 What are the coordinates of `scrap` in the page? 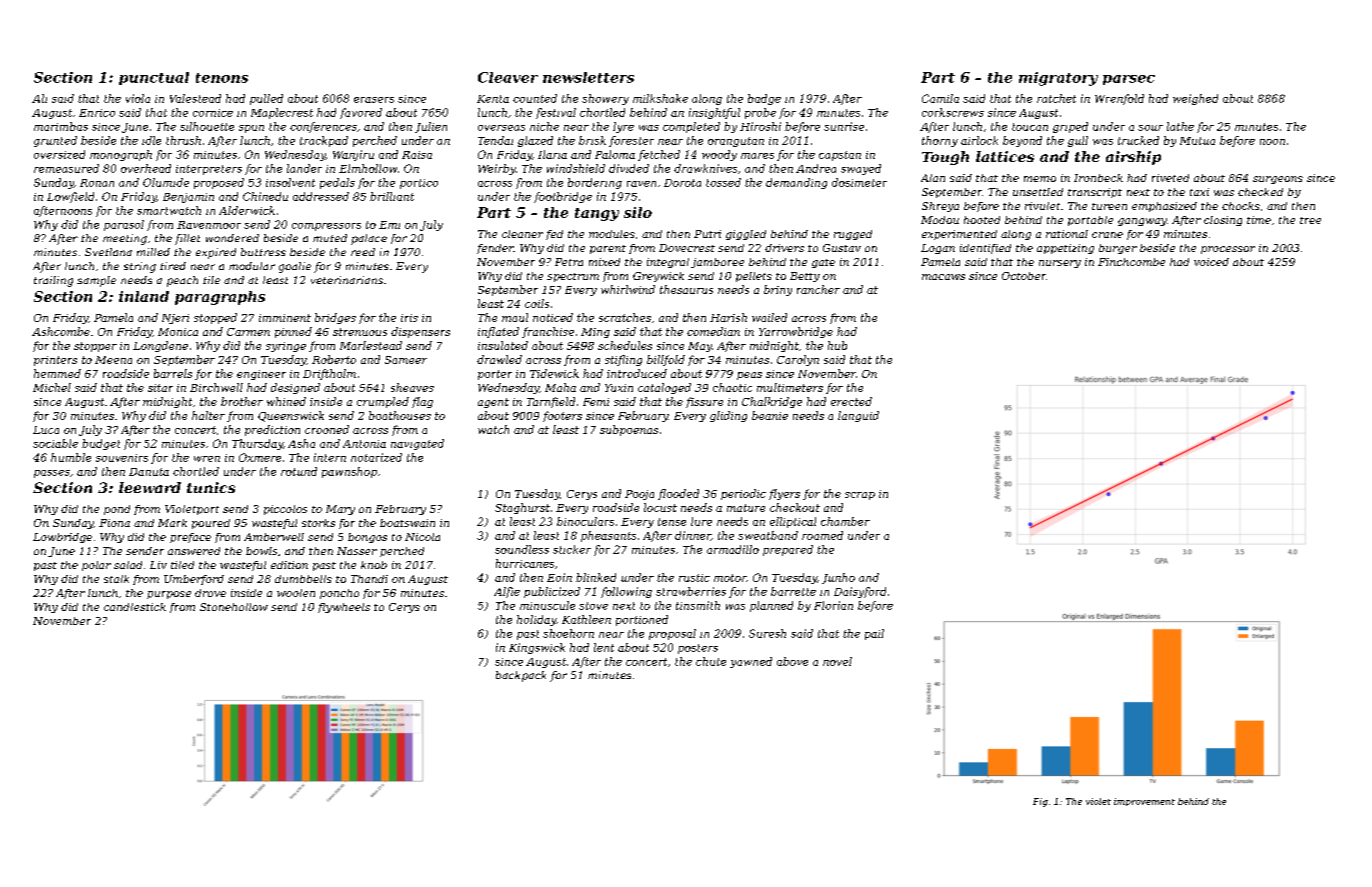 It's located at (860, 496).
